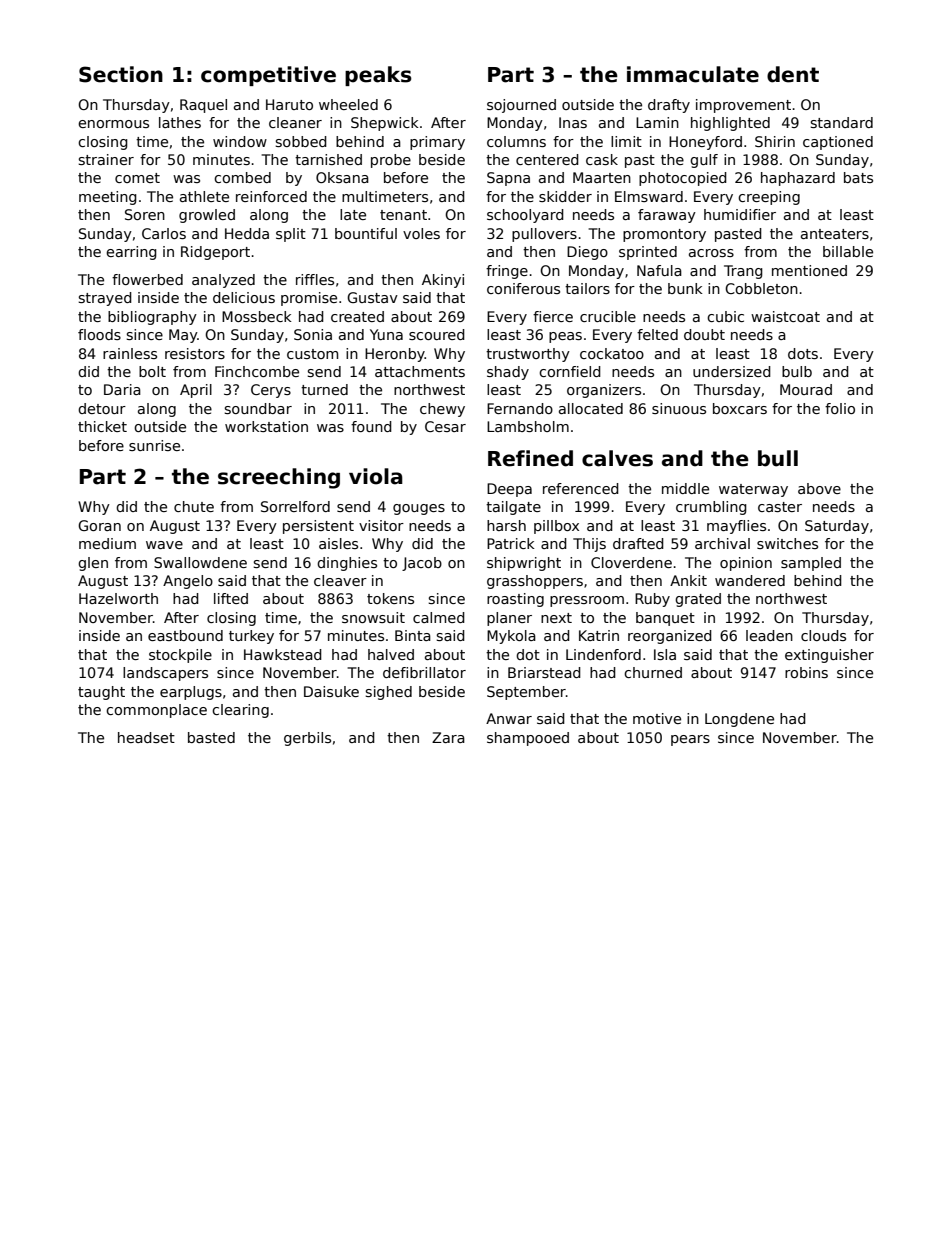 This screenshot has width=952, height=1233. Describe the element at coordinates (93, 564) in the screenshot. I see `glen` at that location.
